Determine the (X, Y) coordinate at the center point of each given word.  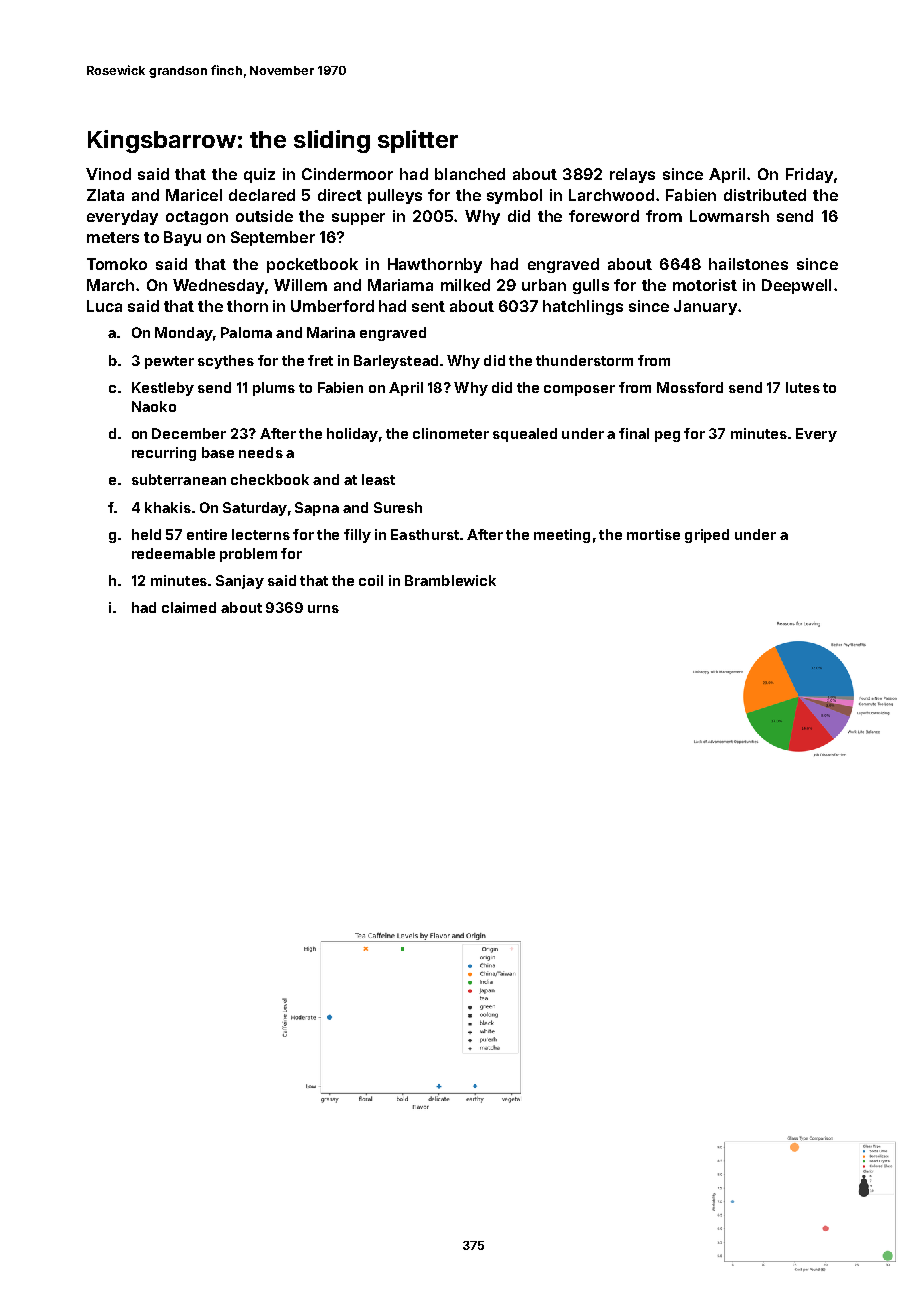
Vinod (108, 174)
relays (632, 175)
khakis (168, 507)
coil (371, 580)
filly (357, 536)
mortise (653, 534)
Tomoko (117, 264)
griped (707, 536)
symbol (514, 196)
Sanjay (240, 582)
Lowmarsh (729, 216)
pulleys (395, 196)
